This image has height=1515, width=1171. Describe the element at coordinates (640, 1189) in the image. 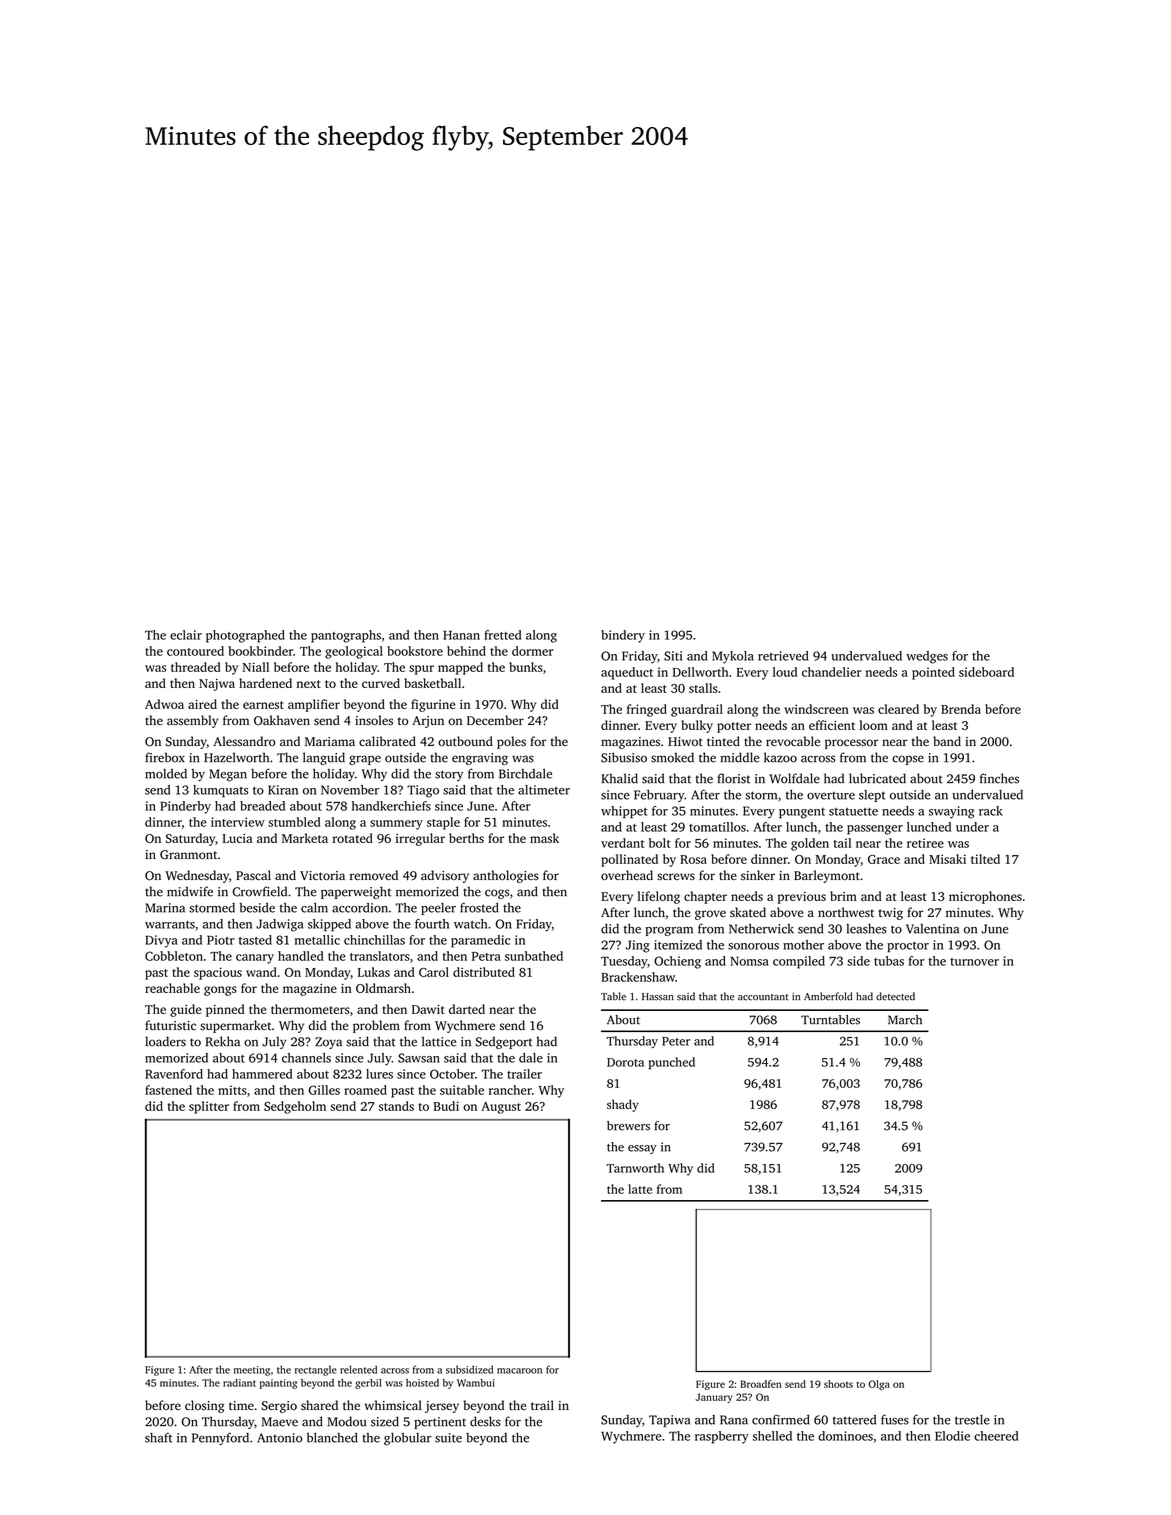

I see `latte` at that location.
